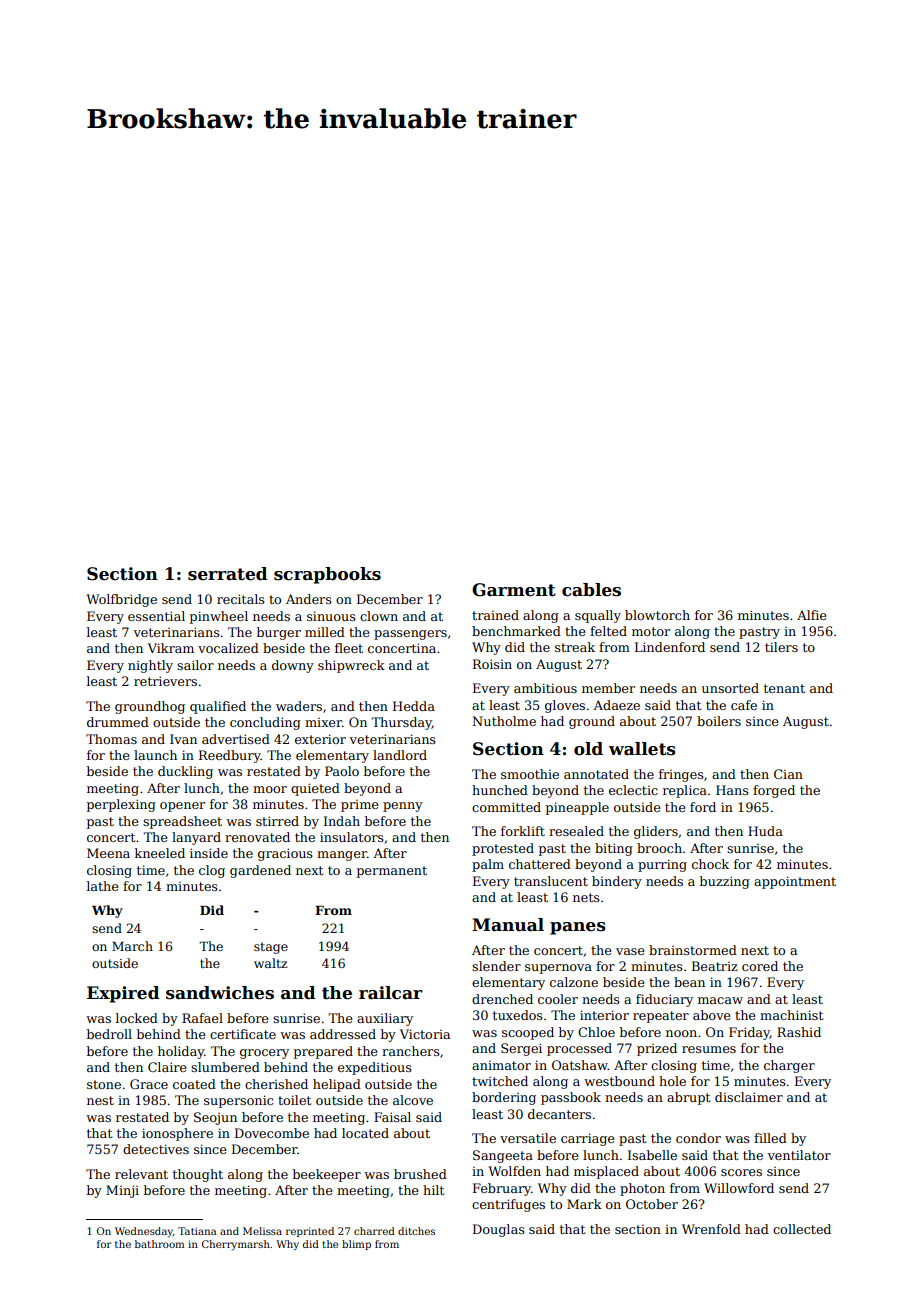 This screenshot has width=924, height=1308. I want to click on Tatiana, so click(197, 1231).
